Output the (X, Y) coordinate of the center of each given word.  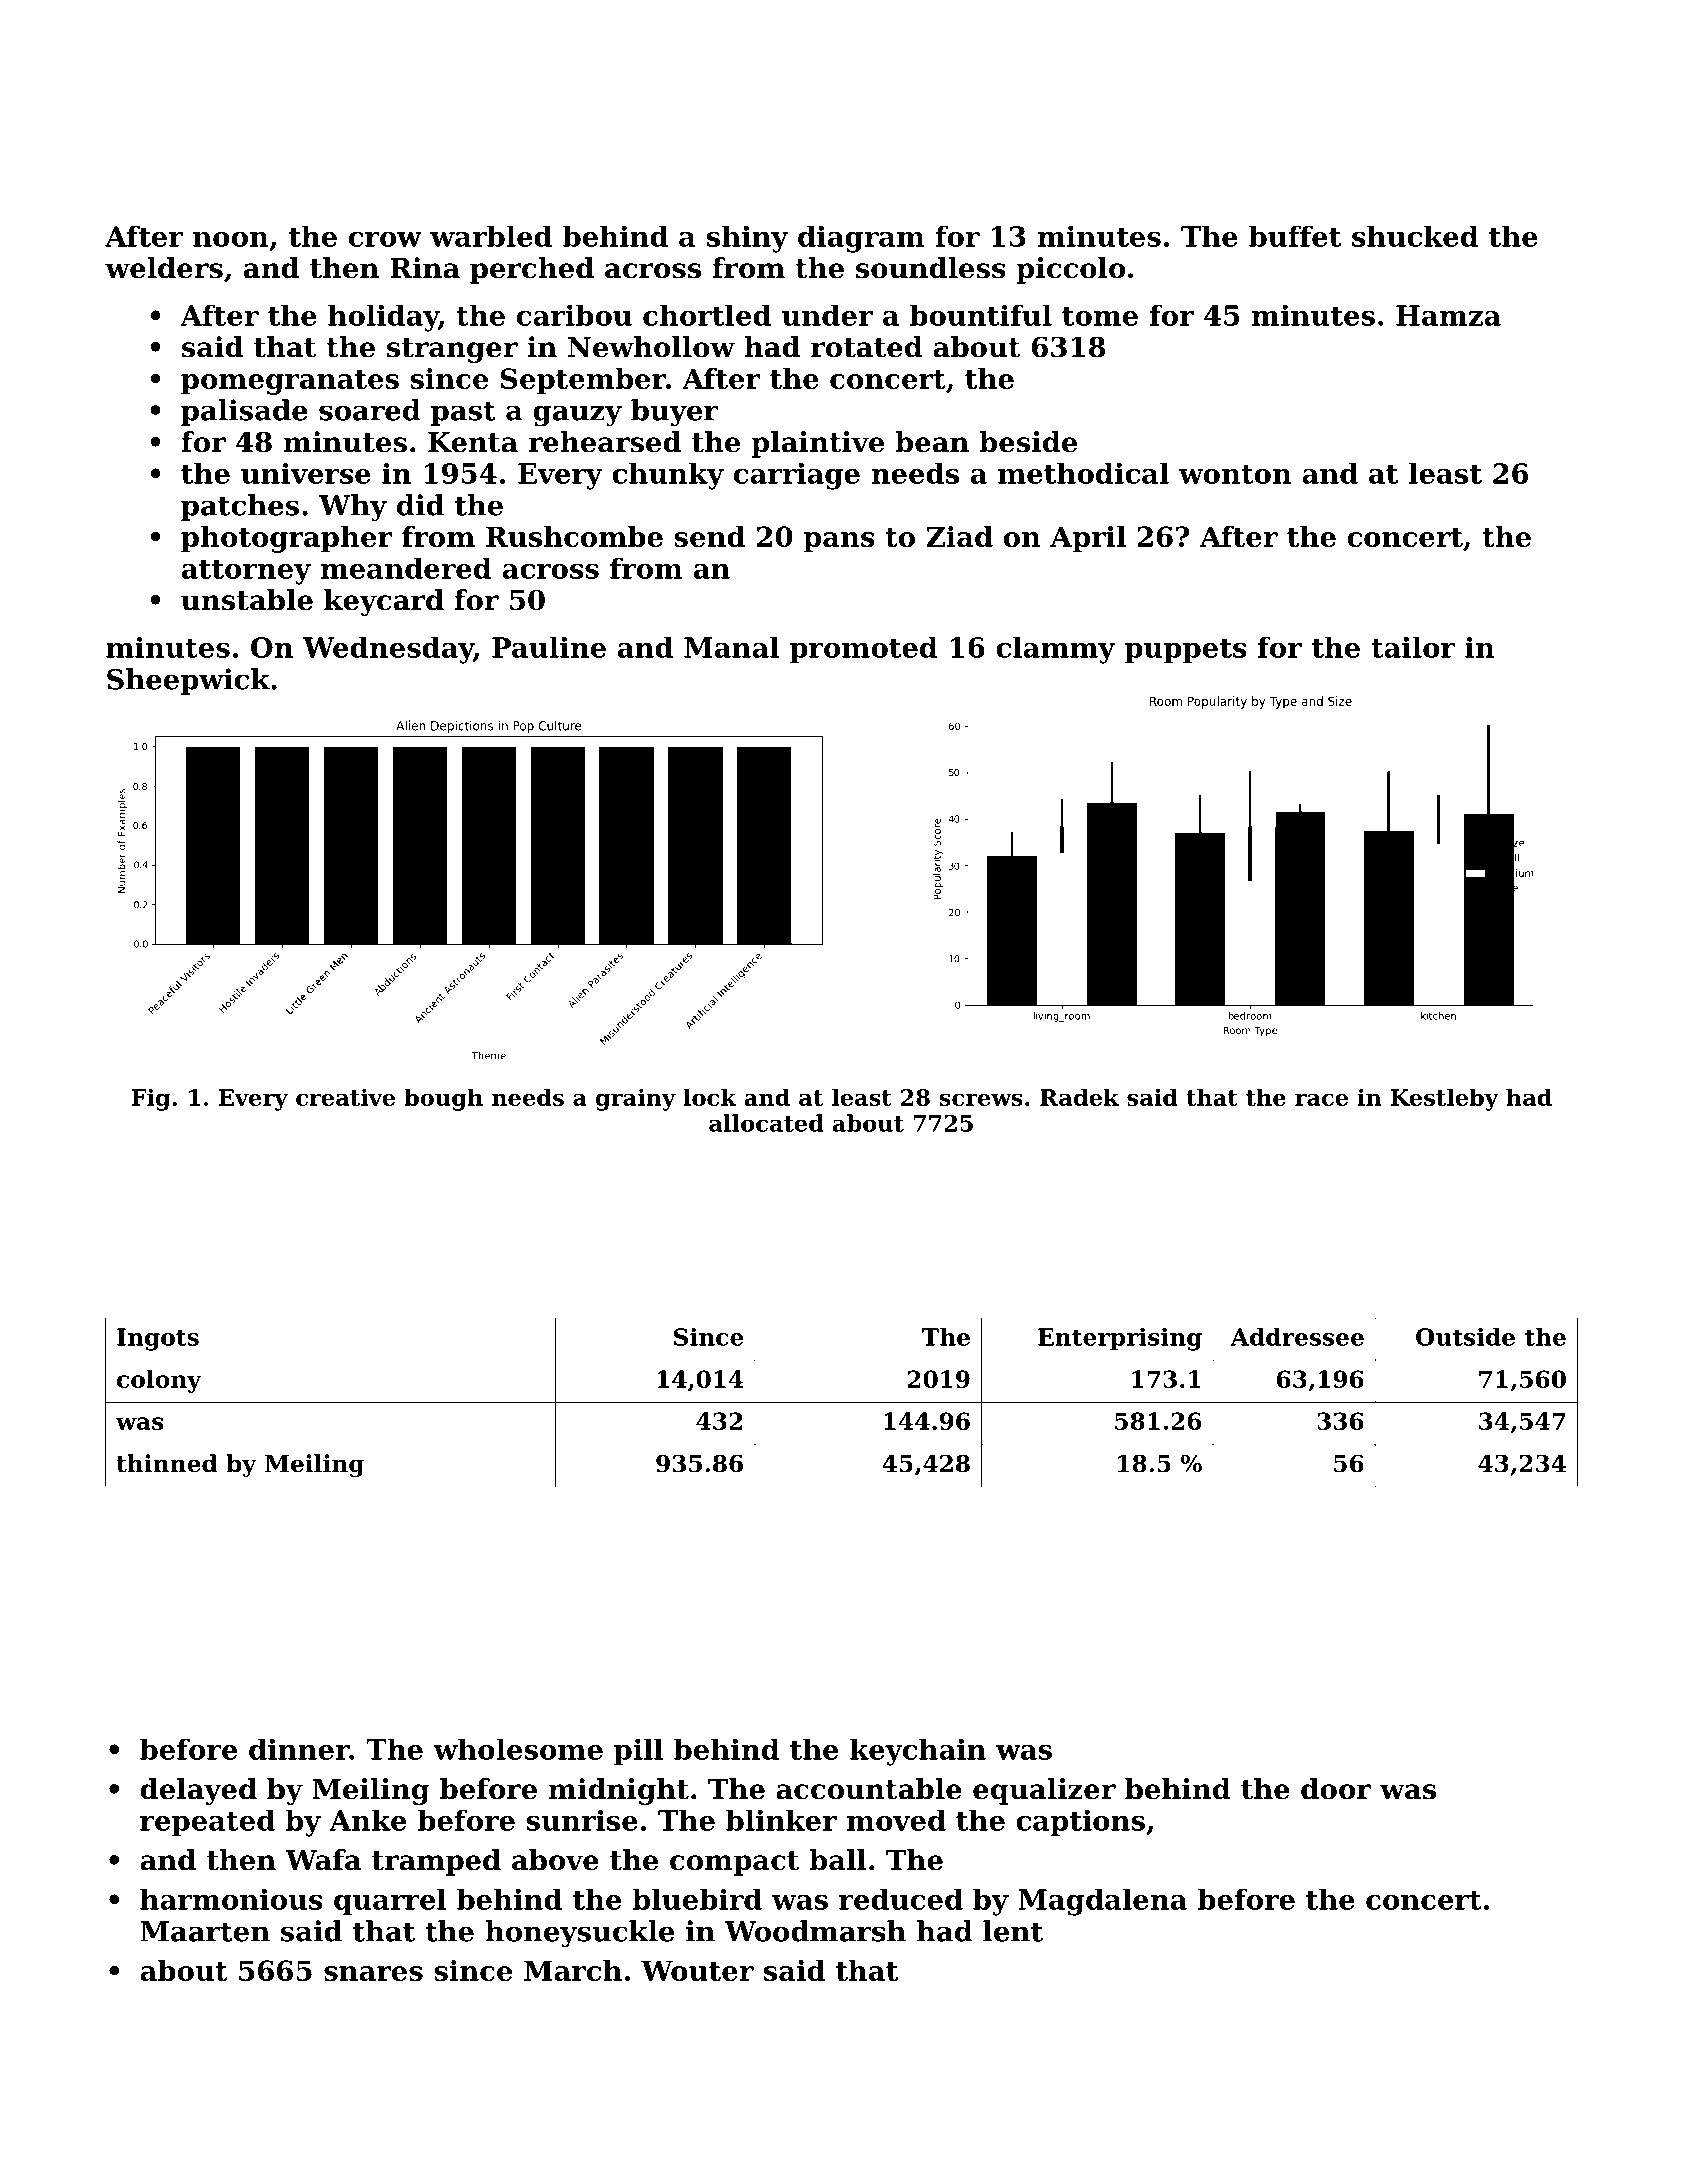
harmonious (231, 1899)
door (1336, 1789)
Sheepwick (188, 681)
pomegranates (290, 382)
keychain (918, 1752)
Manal (731, 647)
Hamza (1448, 315)
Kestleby (1445, 1099)
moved (896, 1820)
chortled (707, 315)
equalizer (1044, 1791)
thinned (167, 1463)
